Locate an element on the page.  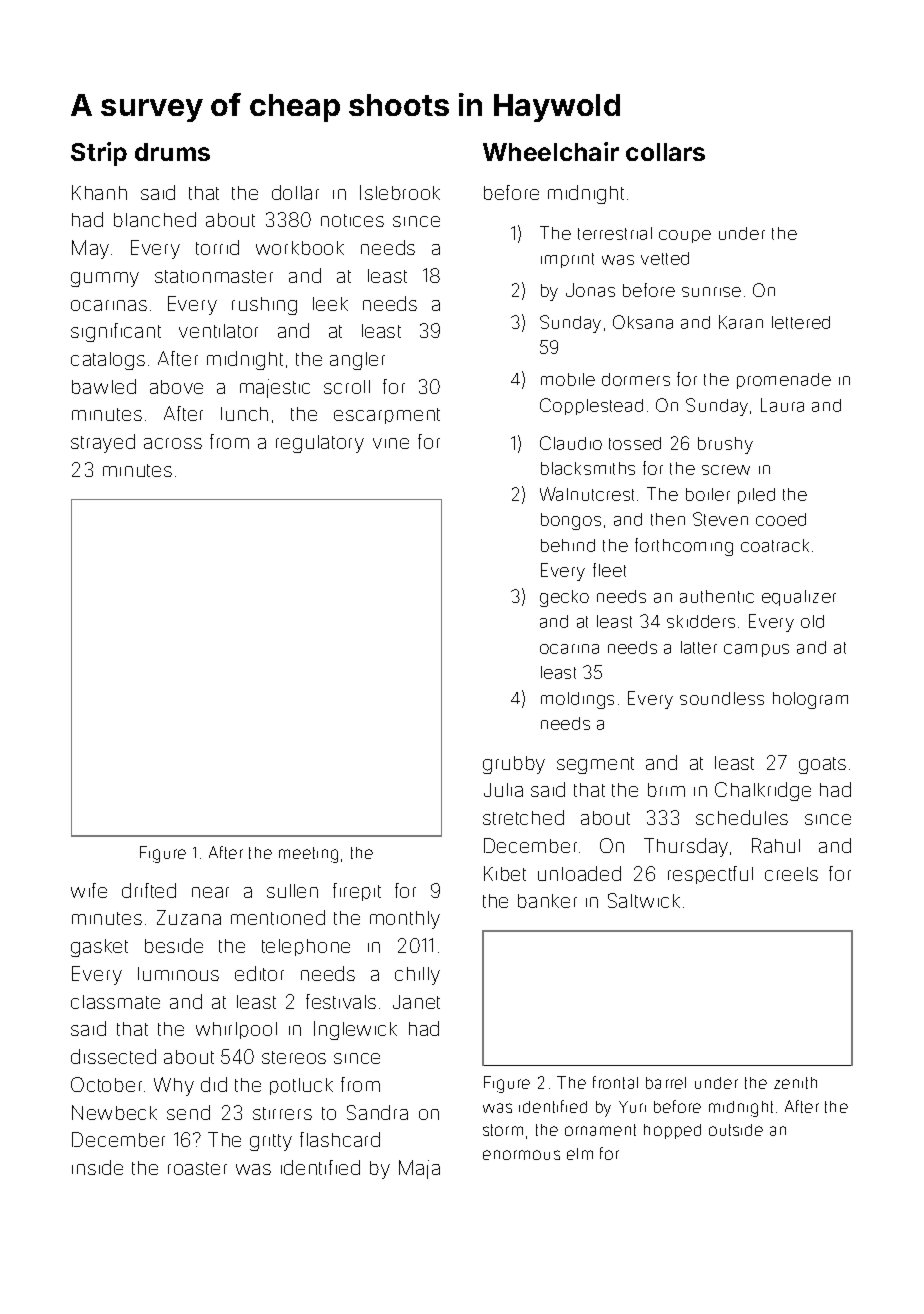
goats is located at coordinates (822, 765).
